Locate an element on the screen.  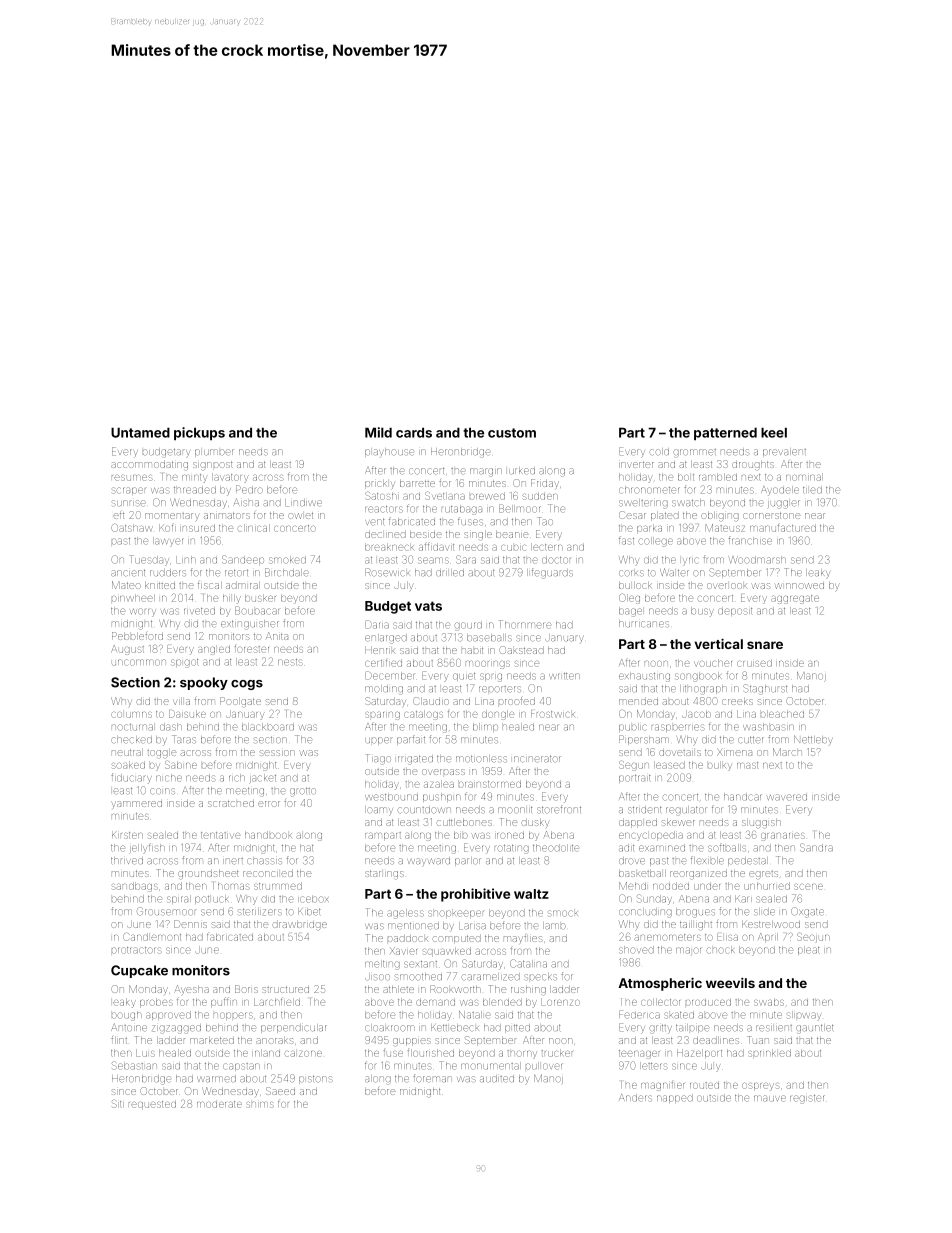
Untamed is located at coordinates (140, 432).
